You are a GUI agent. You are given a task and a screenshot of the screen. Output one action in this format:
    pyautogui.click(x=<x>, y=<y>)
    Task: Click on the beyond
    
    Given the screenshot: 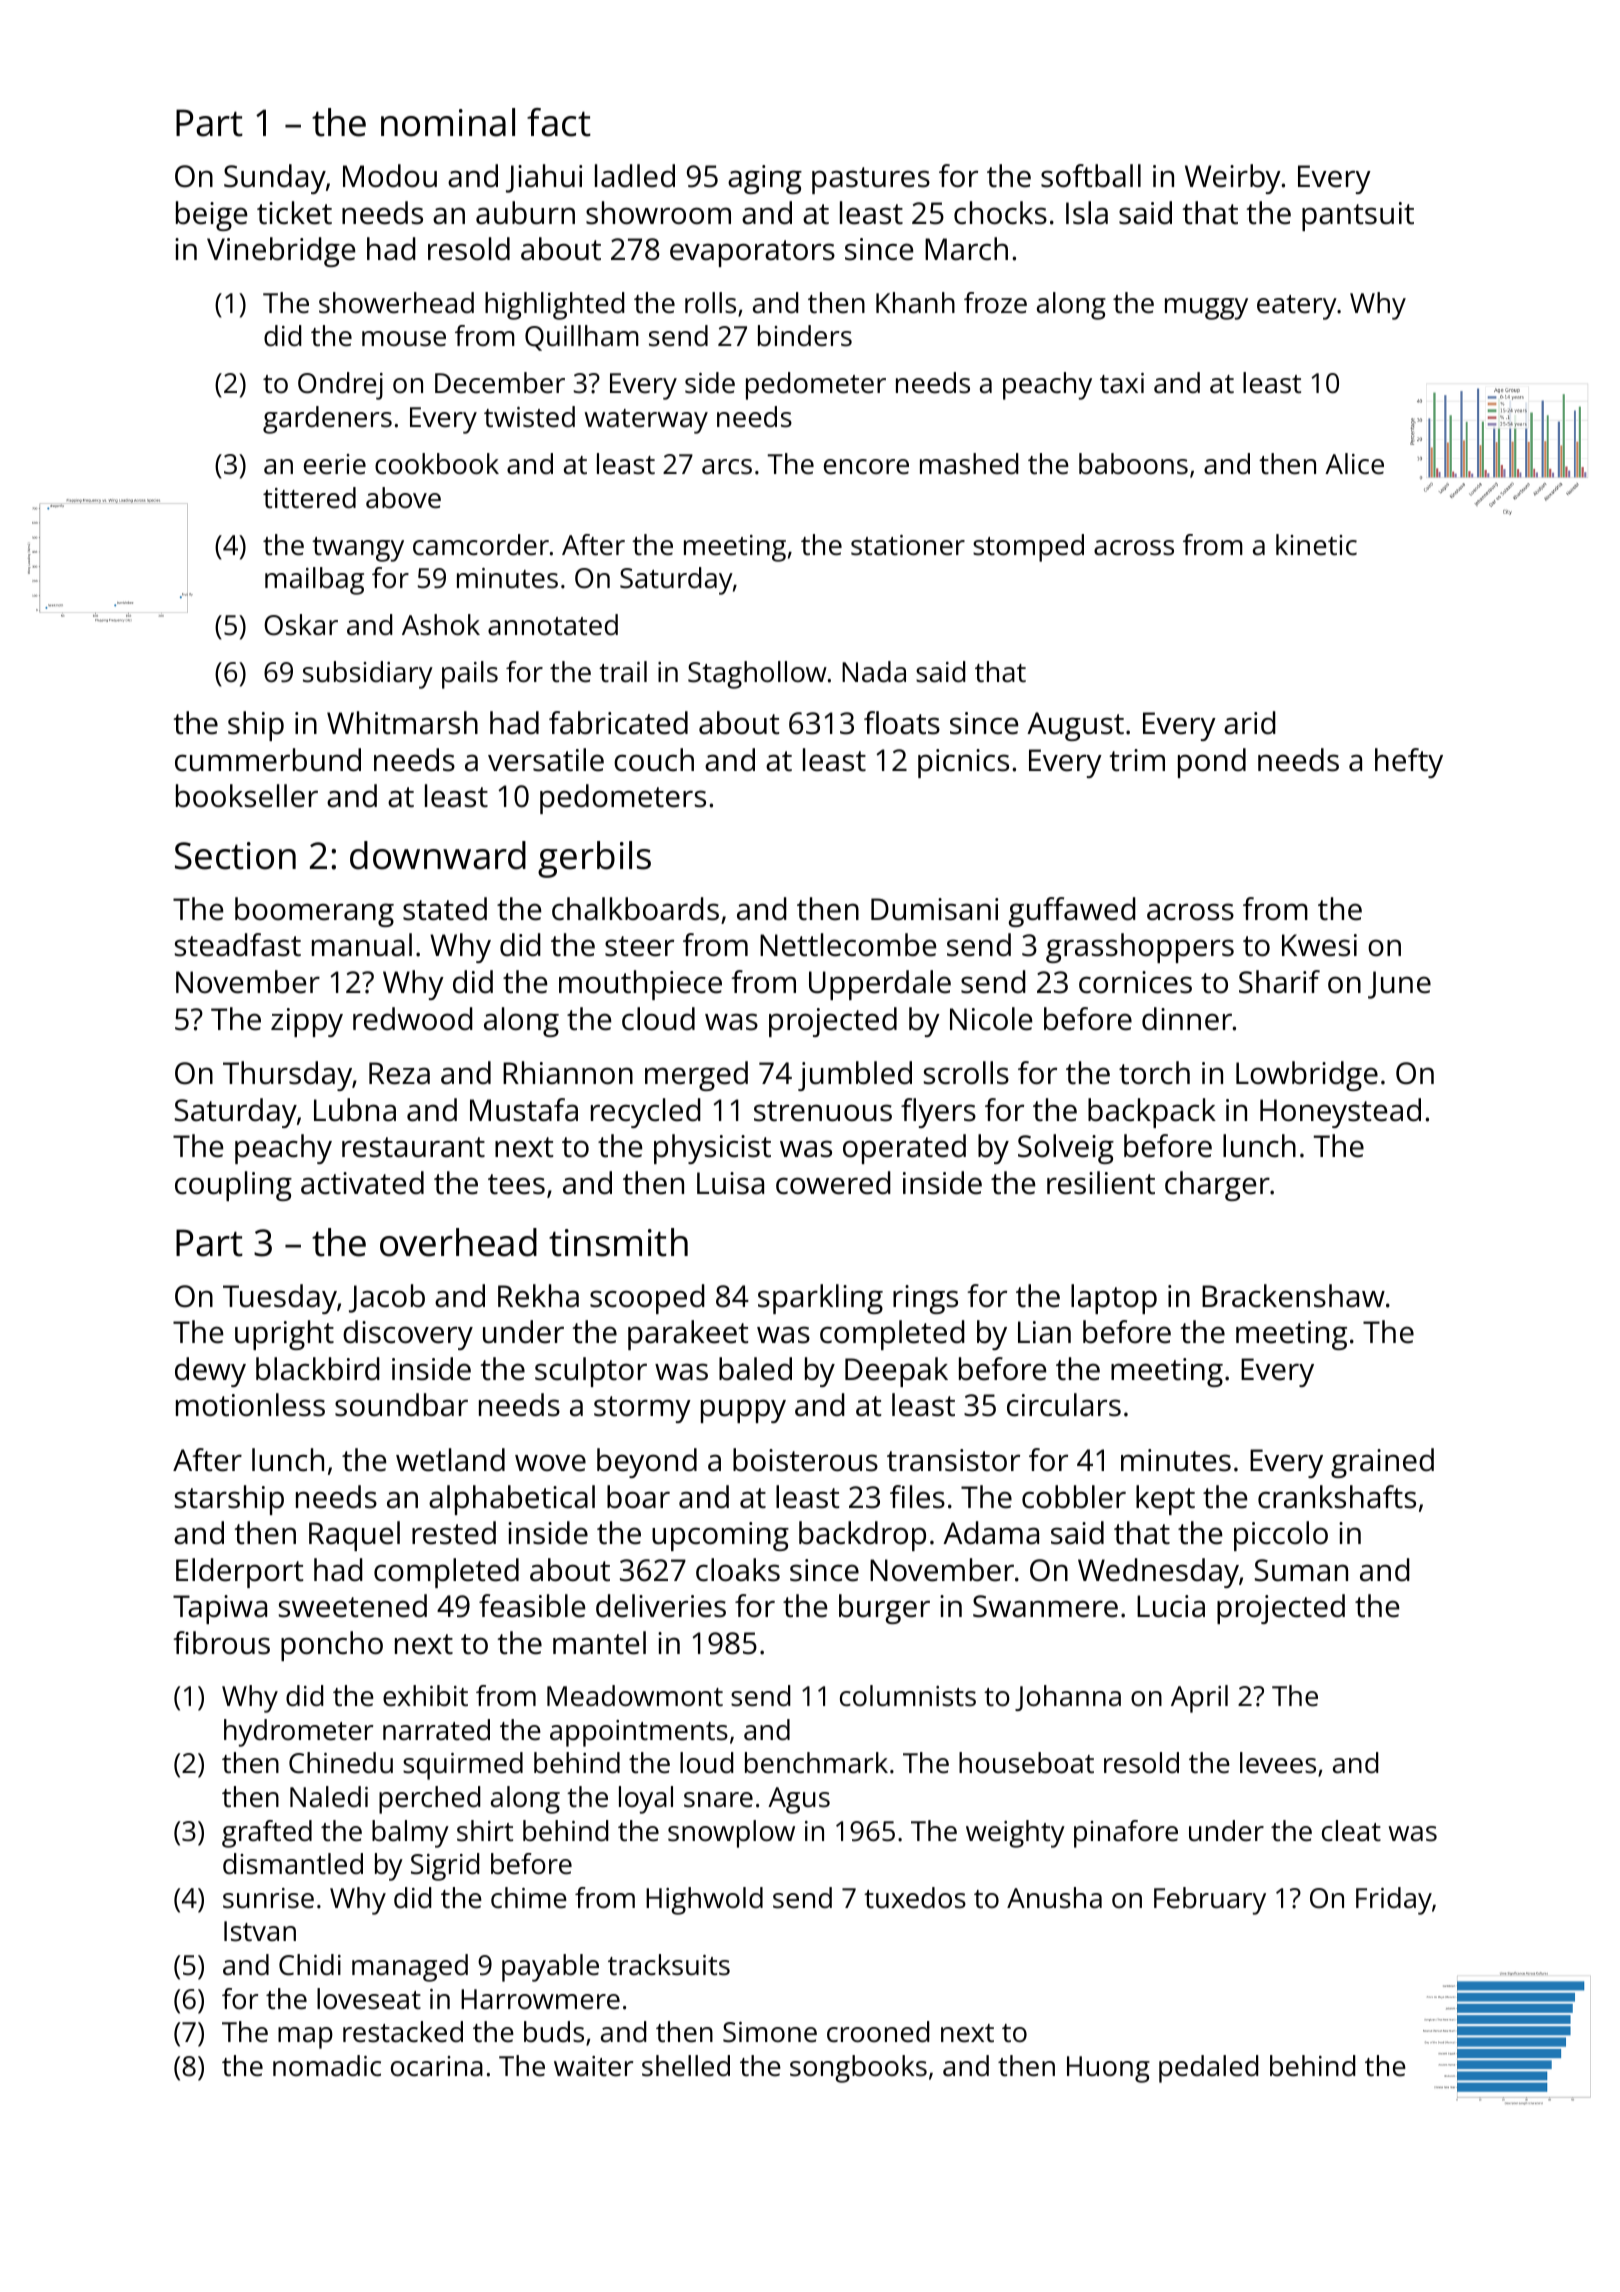 What is the action you would take?
    pyautogui.click(x=647, y=1463)
